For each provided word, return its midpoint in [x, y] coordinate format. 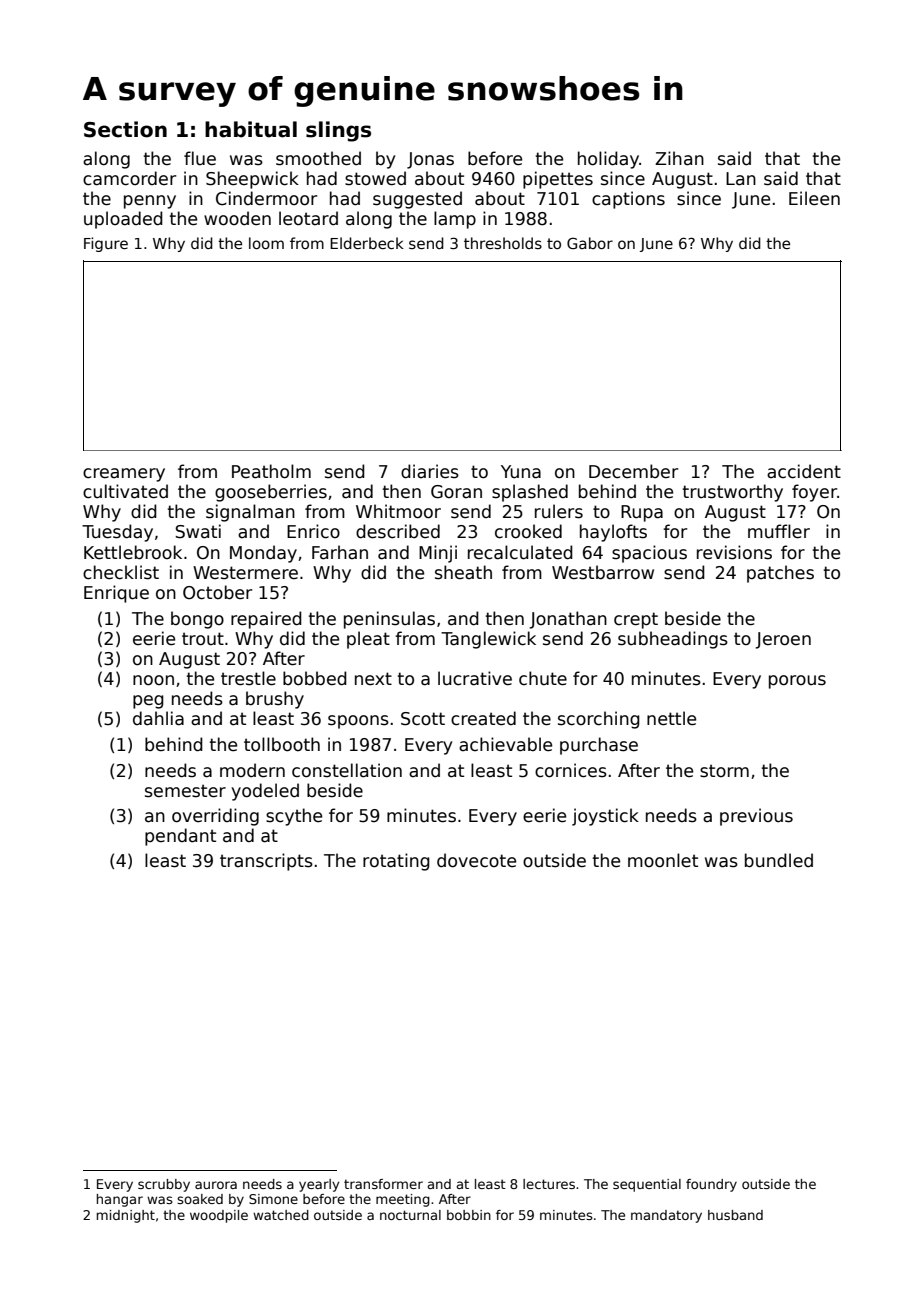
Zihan [679, 158]
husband [735, 1215]
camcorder [129, 178]
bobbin [469, 1215]
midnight [126, 1216]
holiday [608, 160]
